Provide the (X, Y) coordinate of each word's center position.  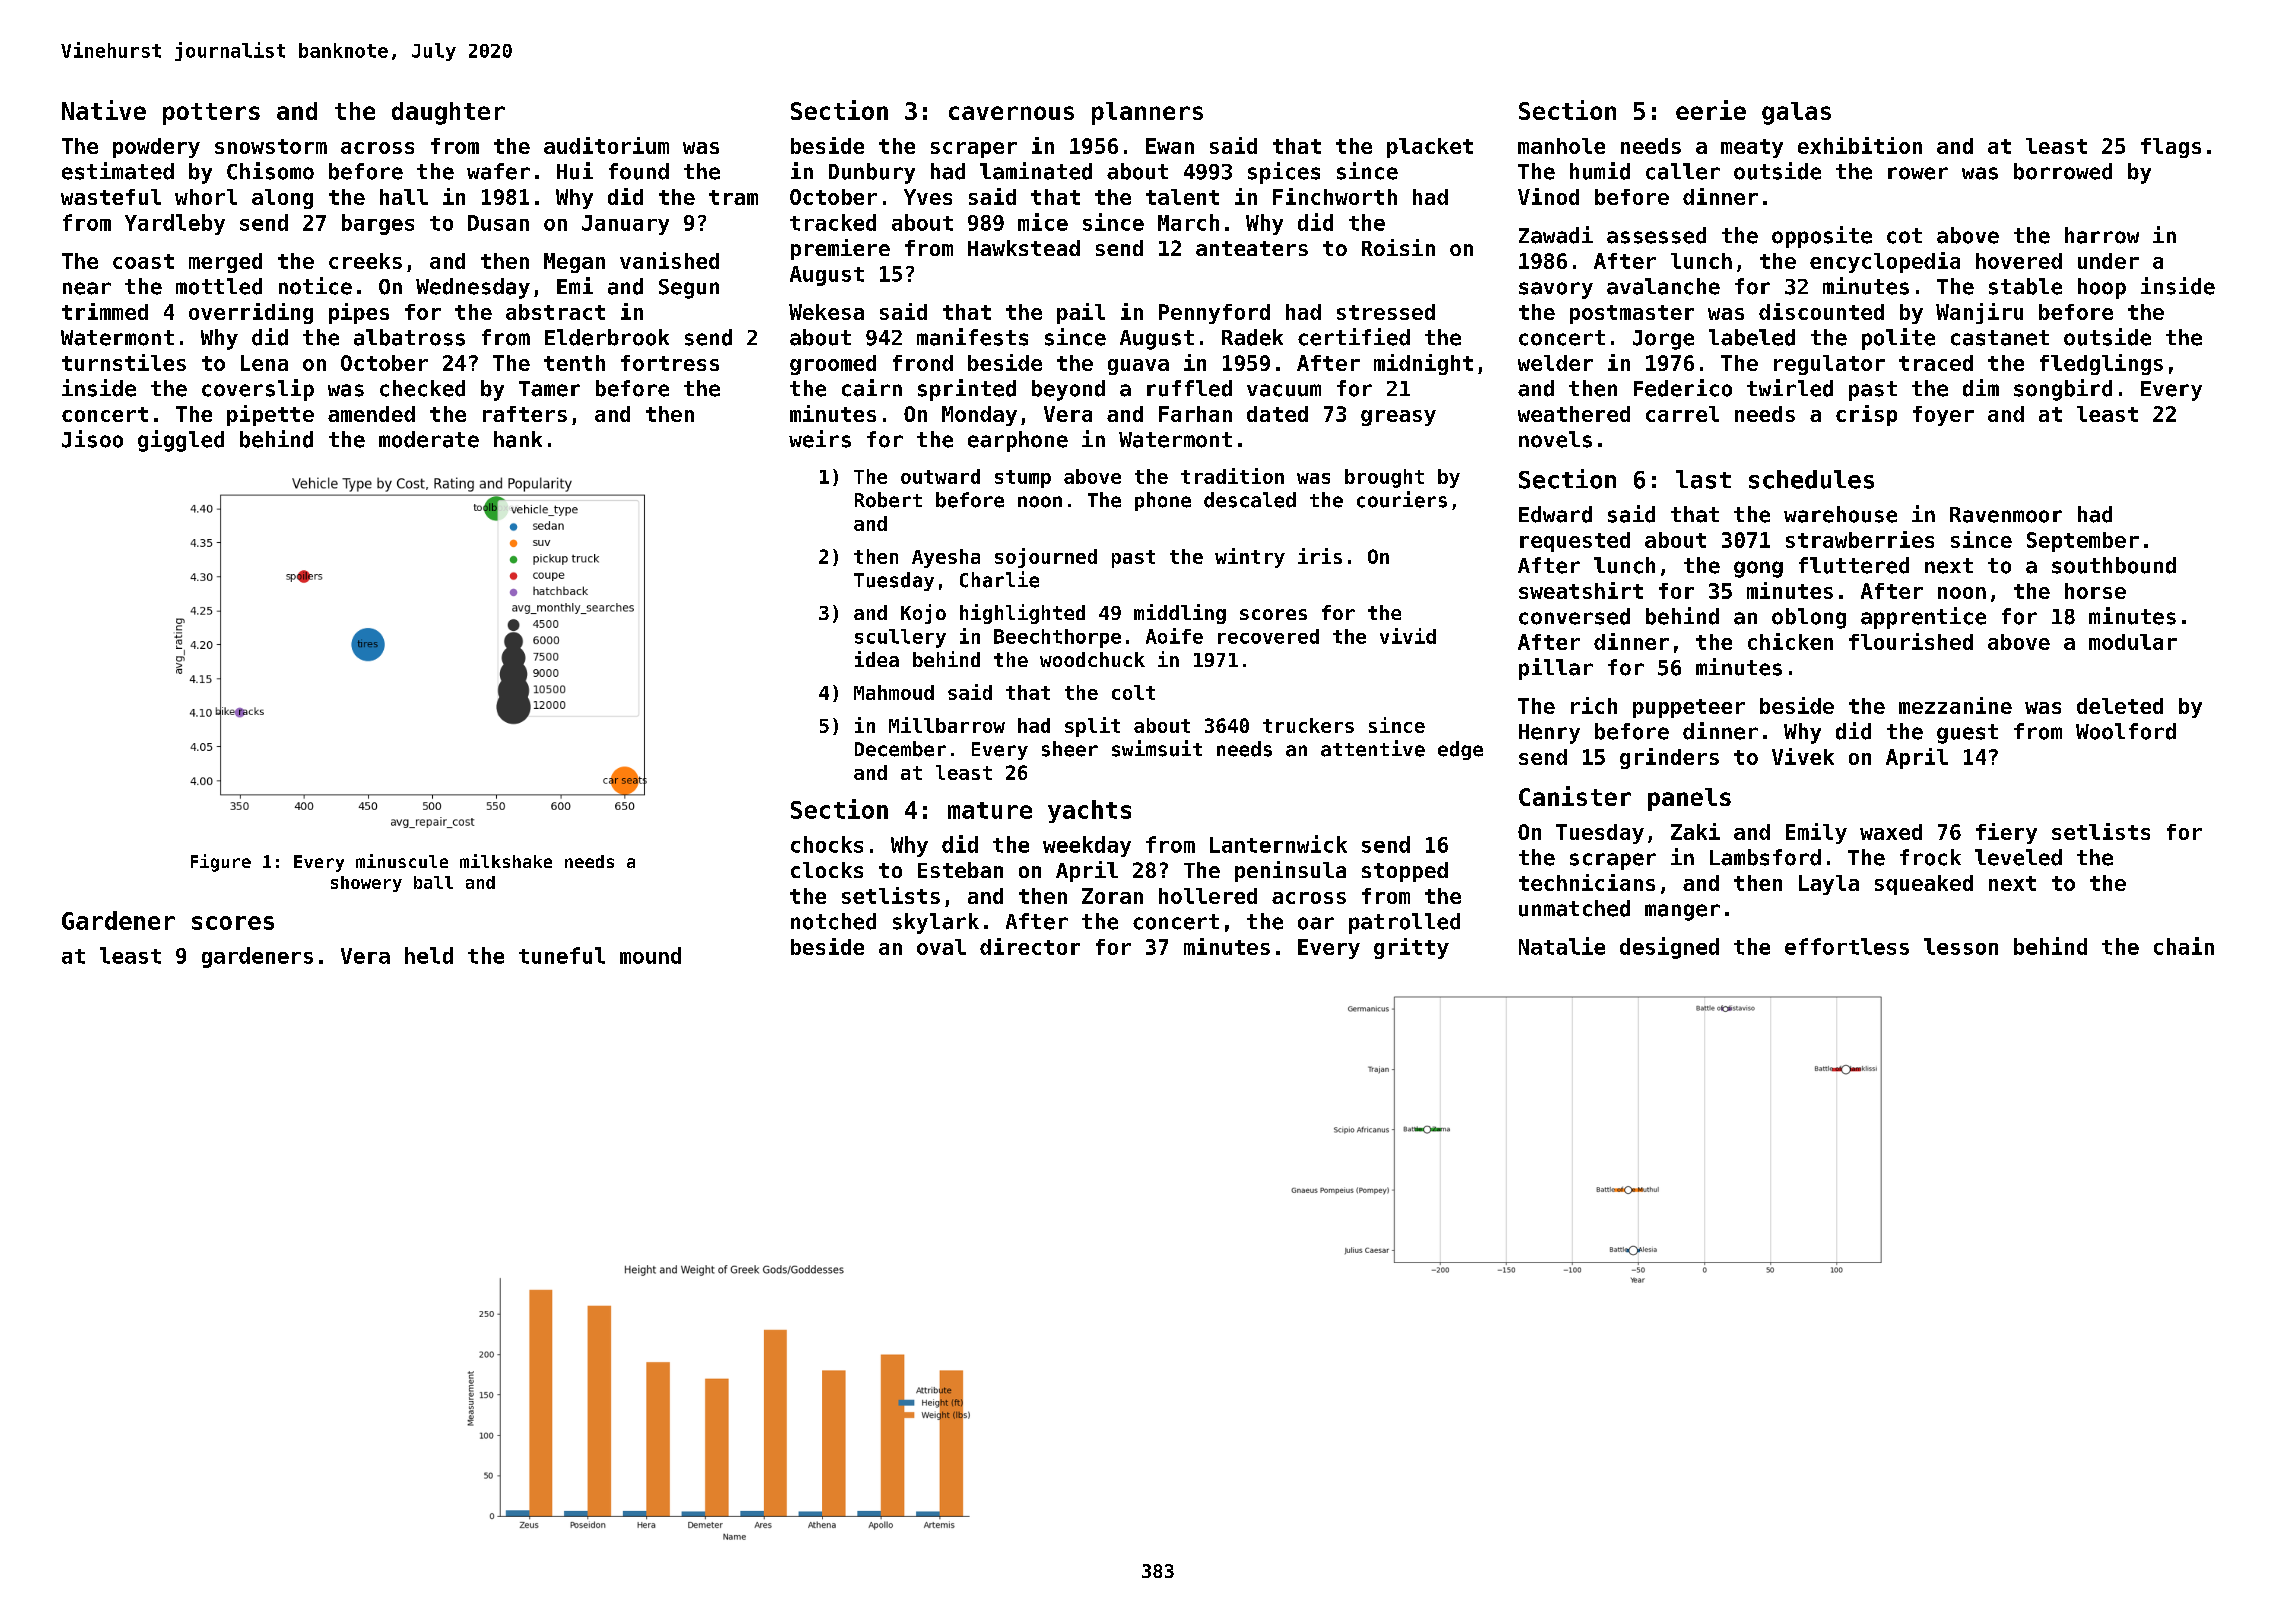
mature (990, 810)
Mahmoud (894, 692)
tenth (574, 363)
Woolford (2126, 731)
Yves (928, 197)
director (1030, 946)
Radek (1252, 337)
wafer (498, 171)
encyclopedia (1885, 262)
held (429, 955)
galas (1796, 113)
